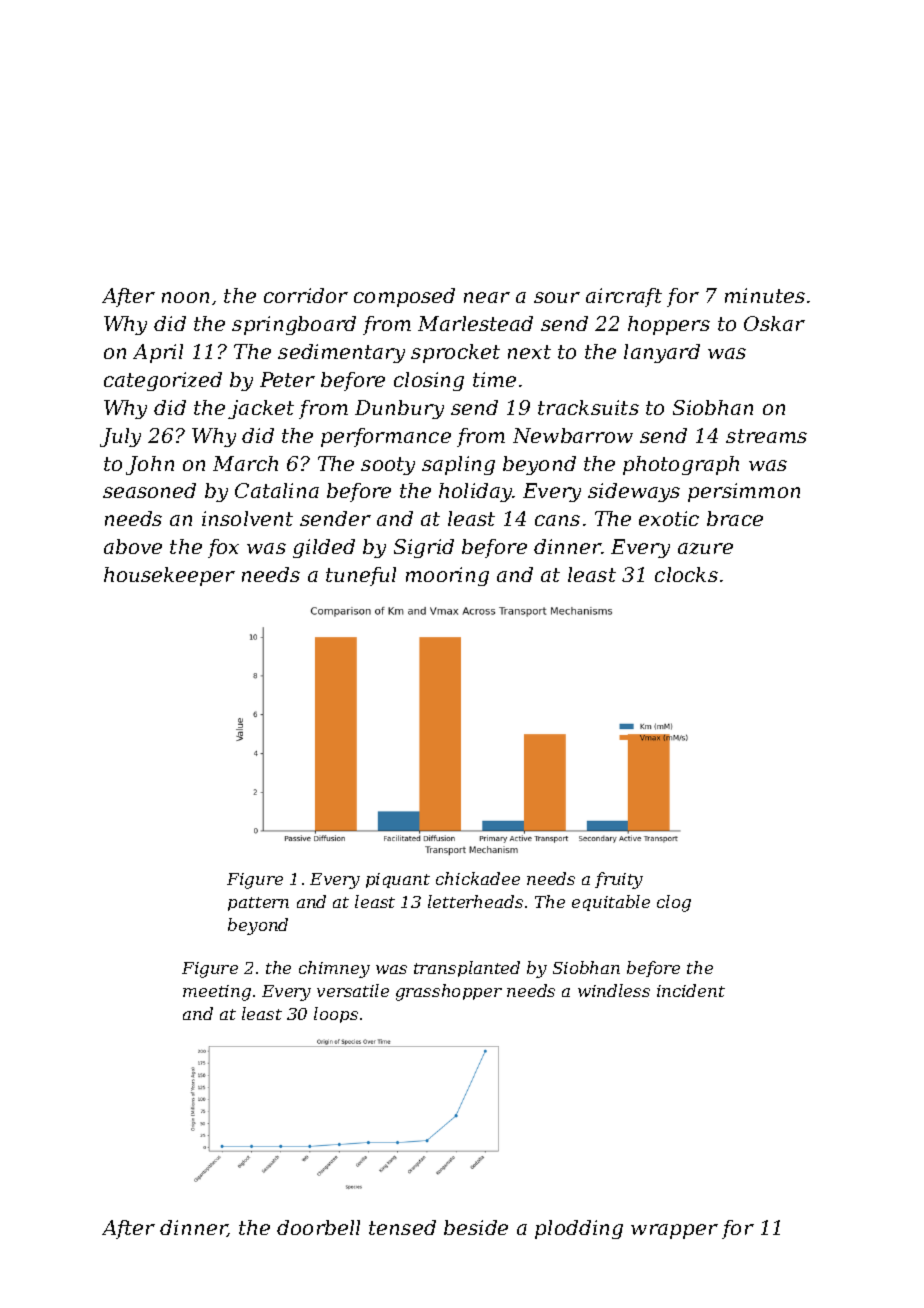 Image resolution: width=924 pixels, height=1308 pixels. What do you see at coordinates (476, 492) in the page?
I see `holiday` at bounding box center [476, 492].
